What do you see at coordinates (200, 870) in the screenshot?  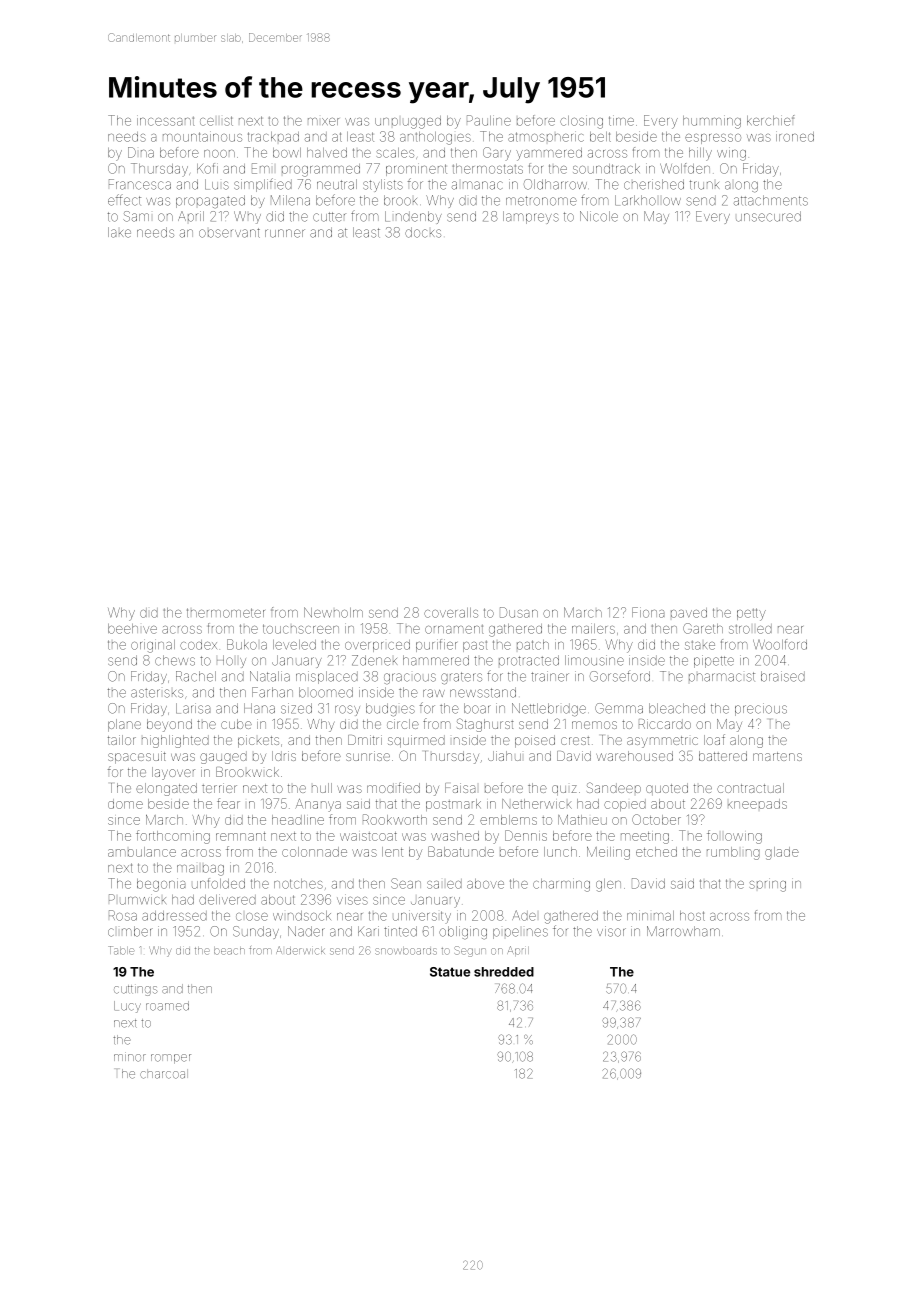 I see `mailbag` at bounding box center [200, 870].
